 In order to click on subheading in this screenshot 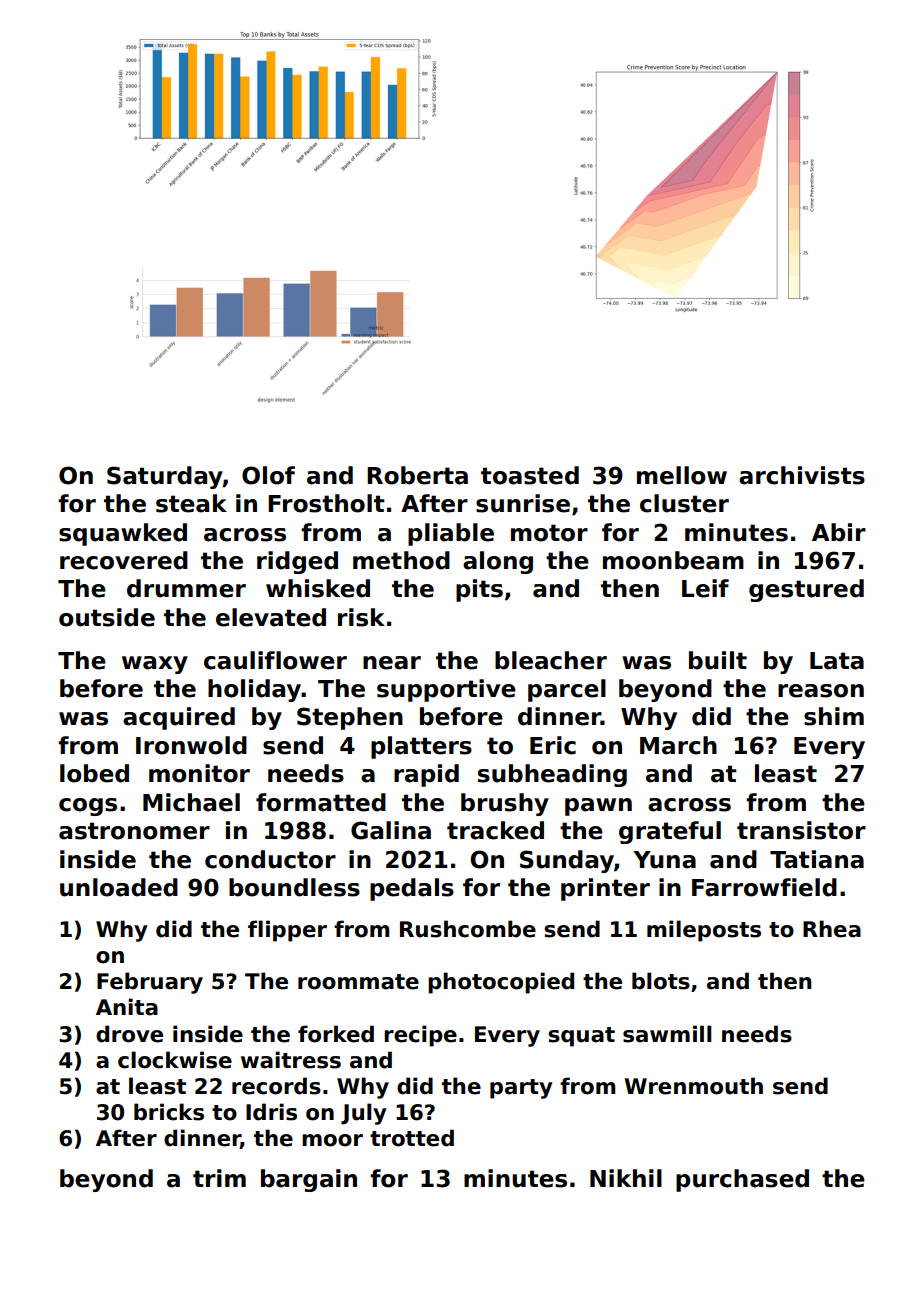, I will do `click(552, 775)`.
